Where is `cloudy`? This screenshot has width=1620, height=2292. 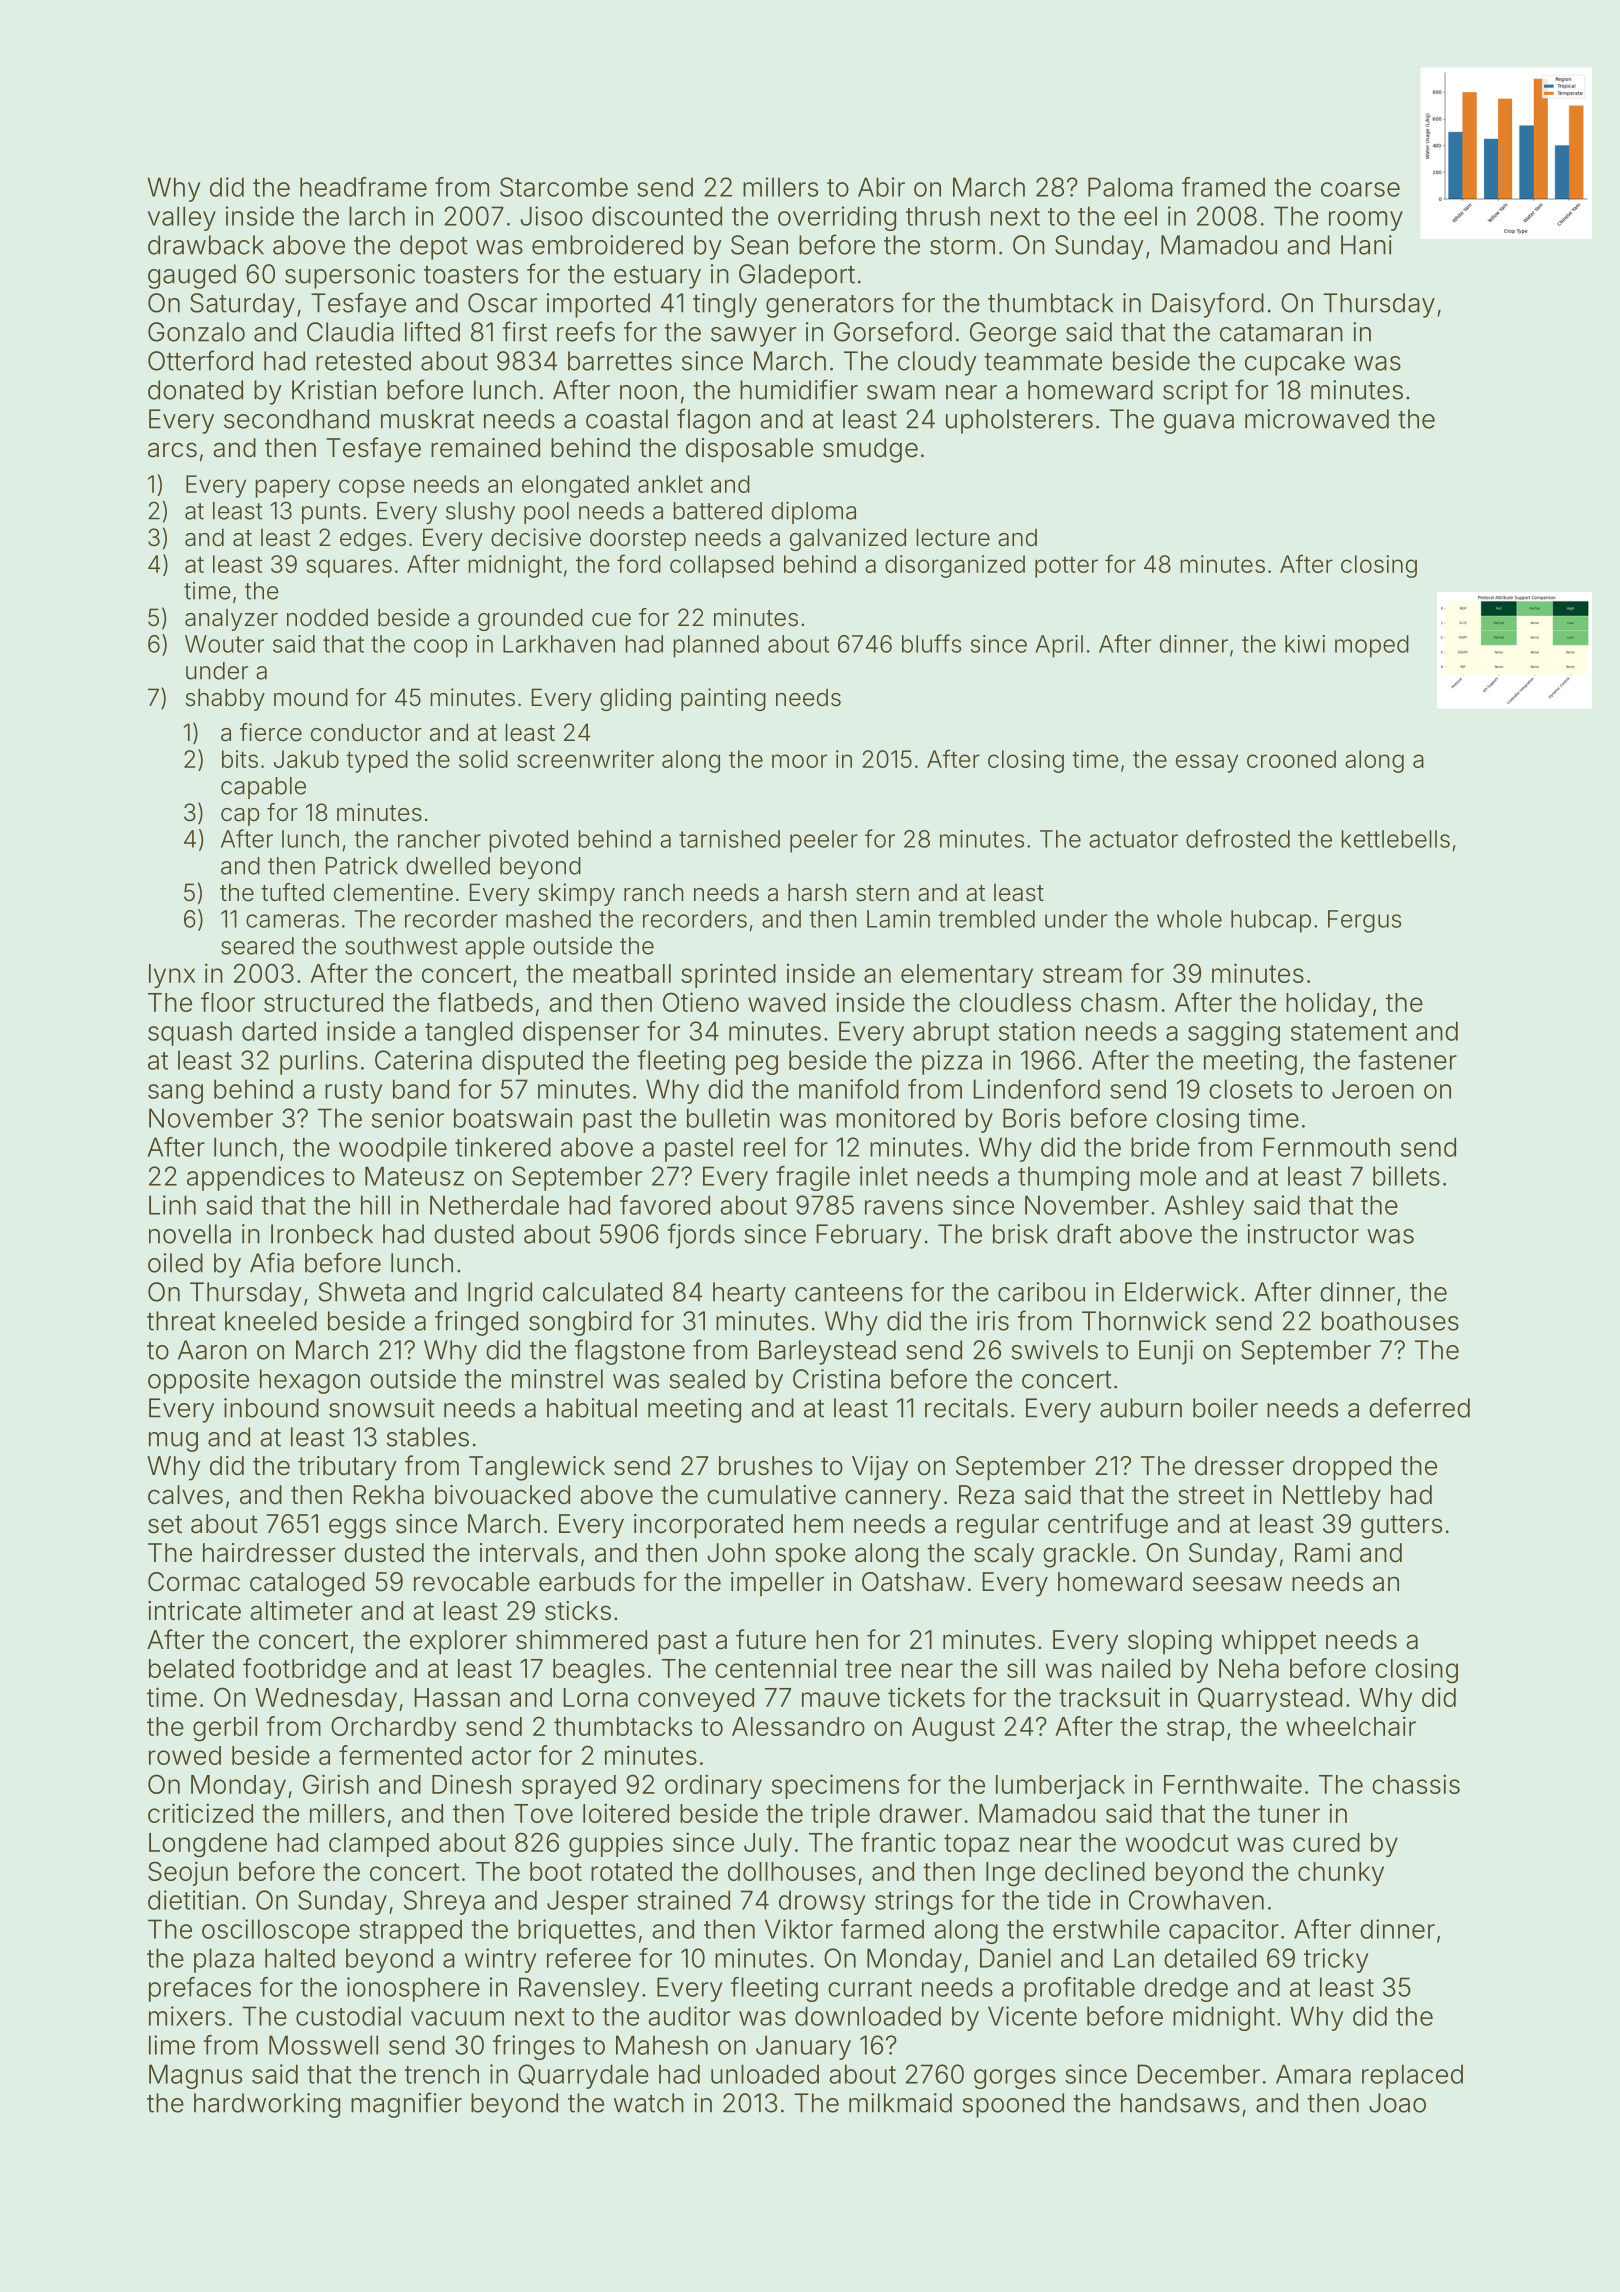
cloudy is located at coordinates (937, 363).
